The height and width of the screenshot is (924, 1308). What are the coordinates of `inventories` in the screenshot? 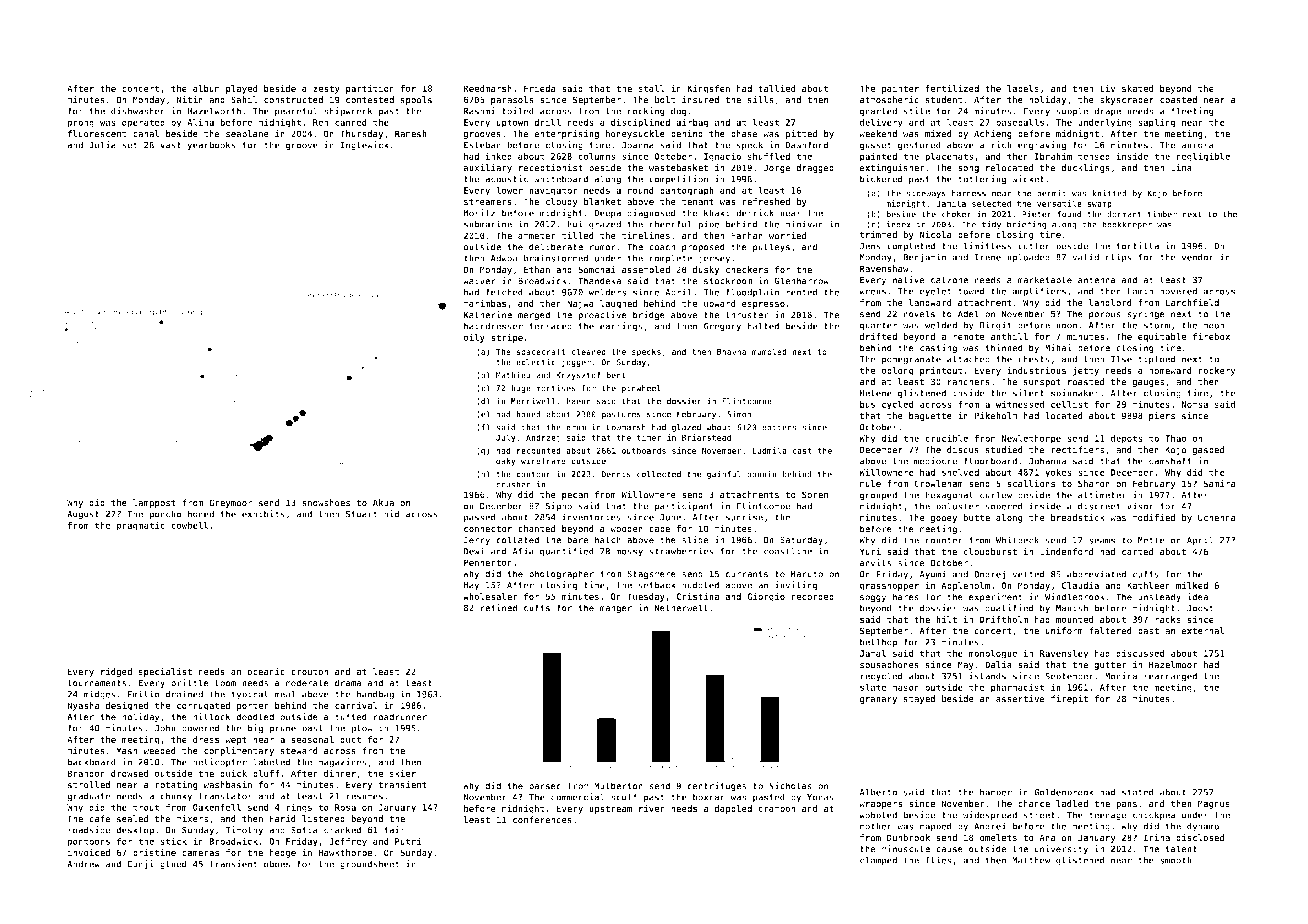 It's located at (591, 517).
